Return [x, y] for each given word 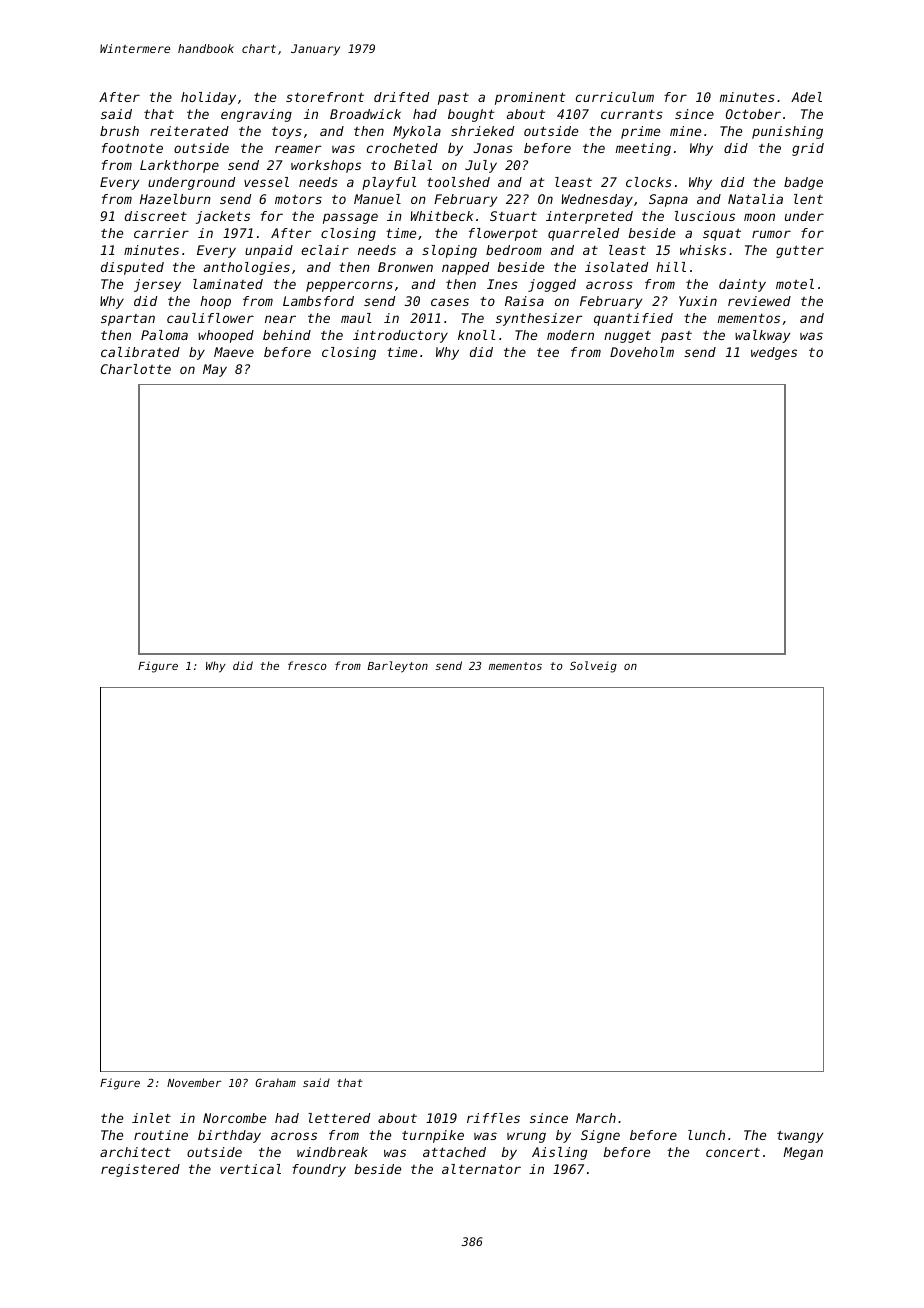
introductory [400, 336]
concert [733, 1152]
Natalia [755, 199]
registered [140, 1170]
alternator [481, 1169]
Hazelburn [175, 199]
